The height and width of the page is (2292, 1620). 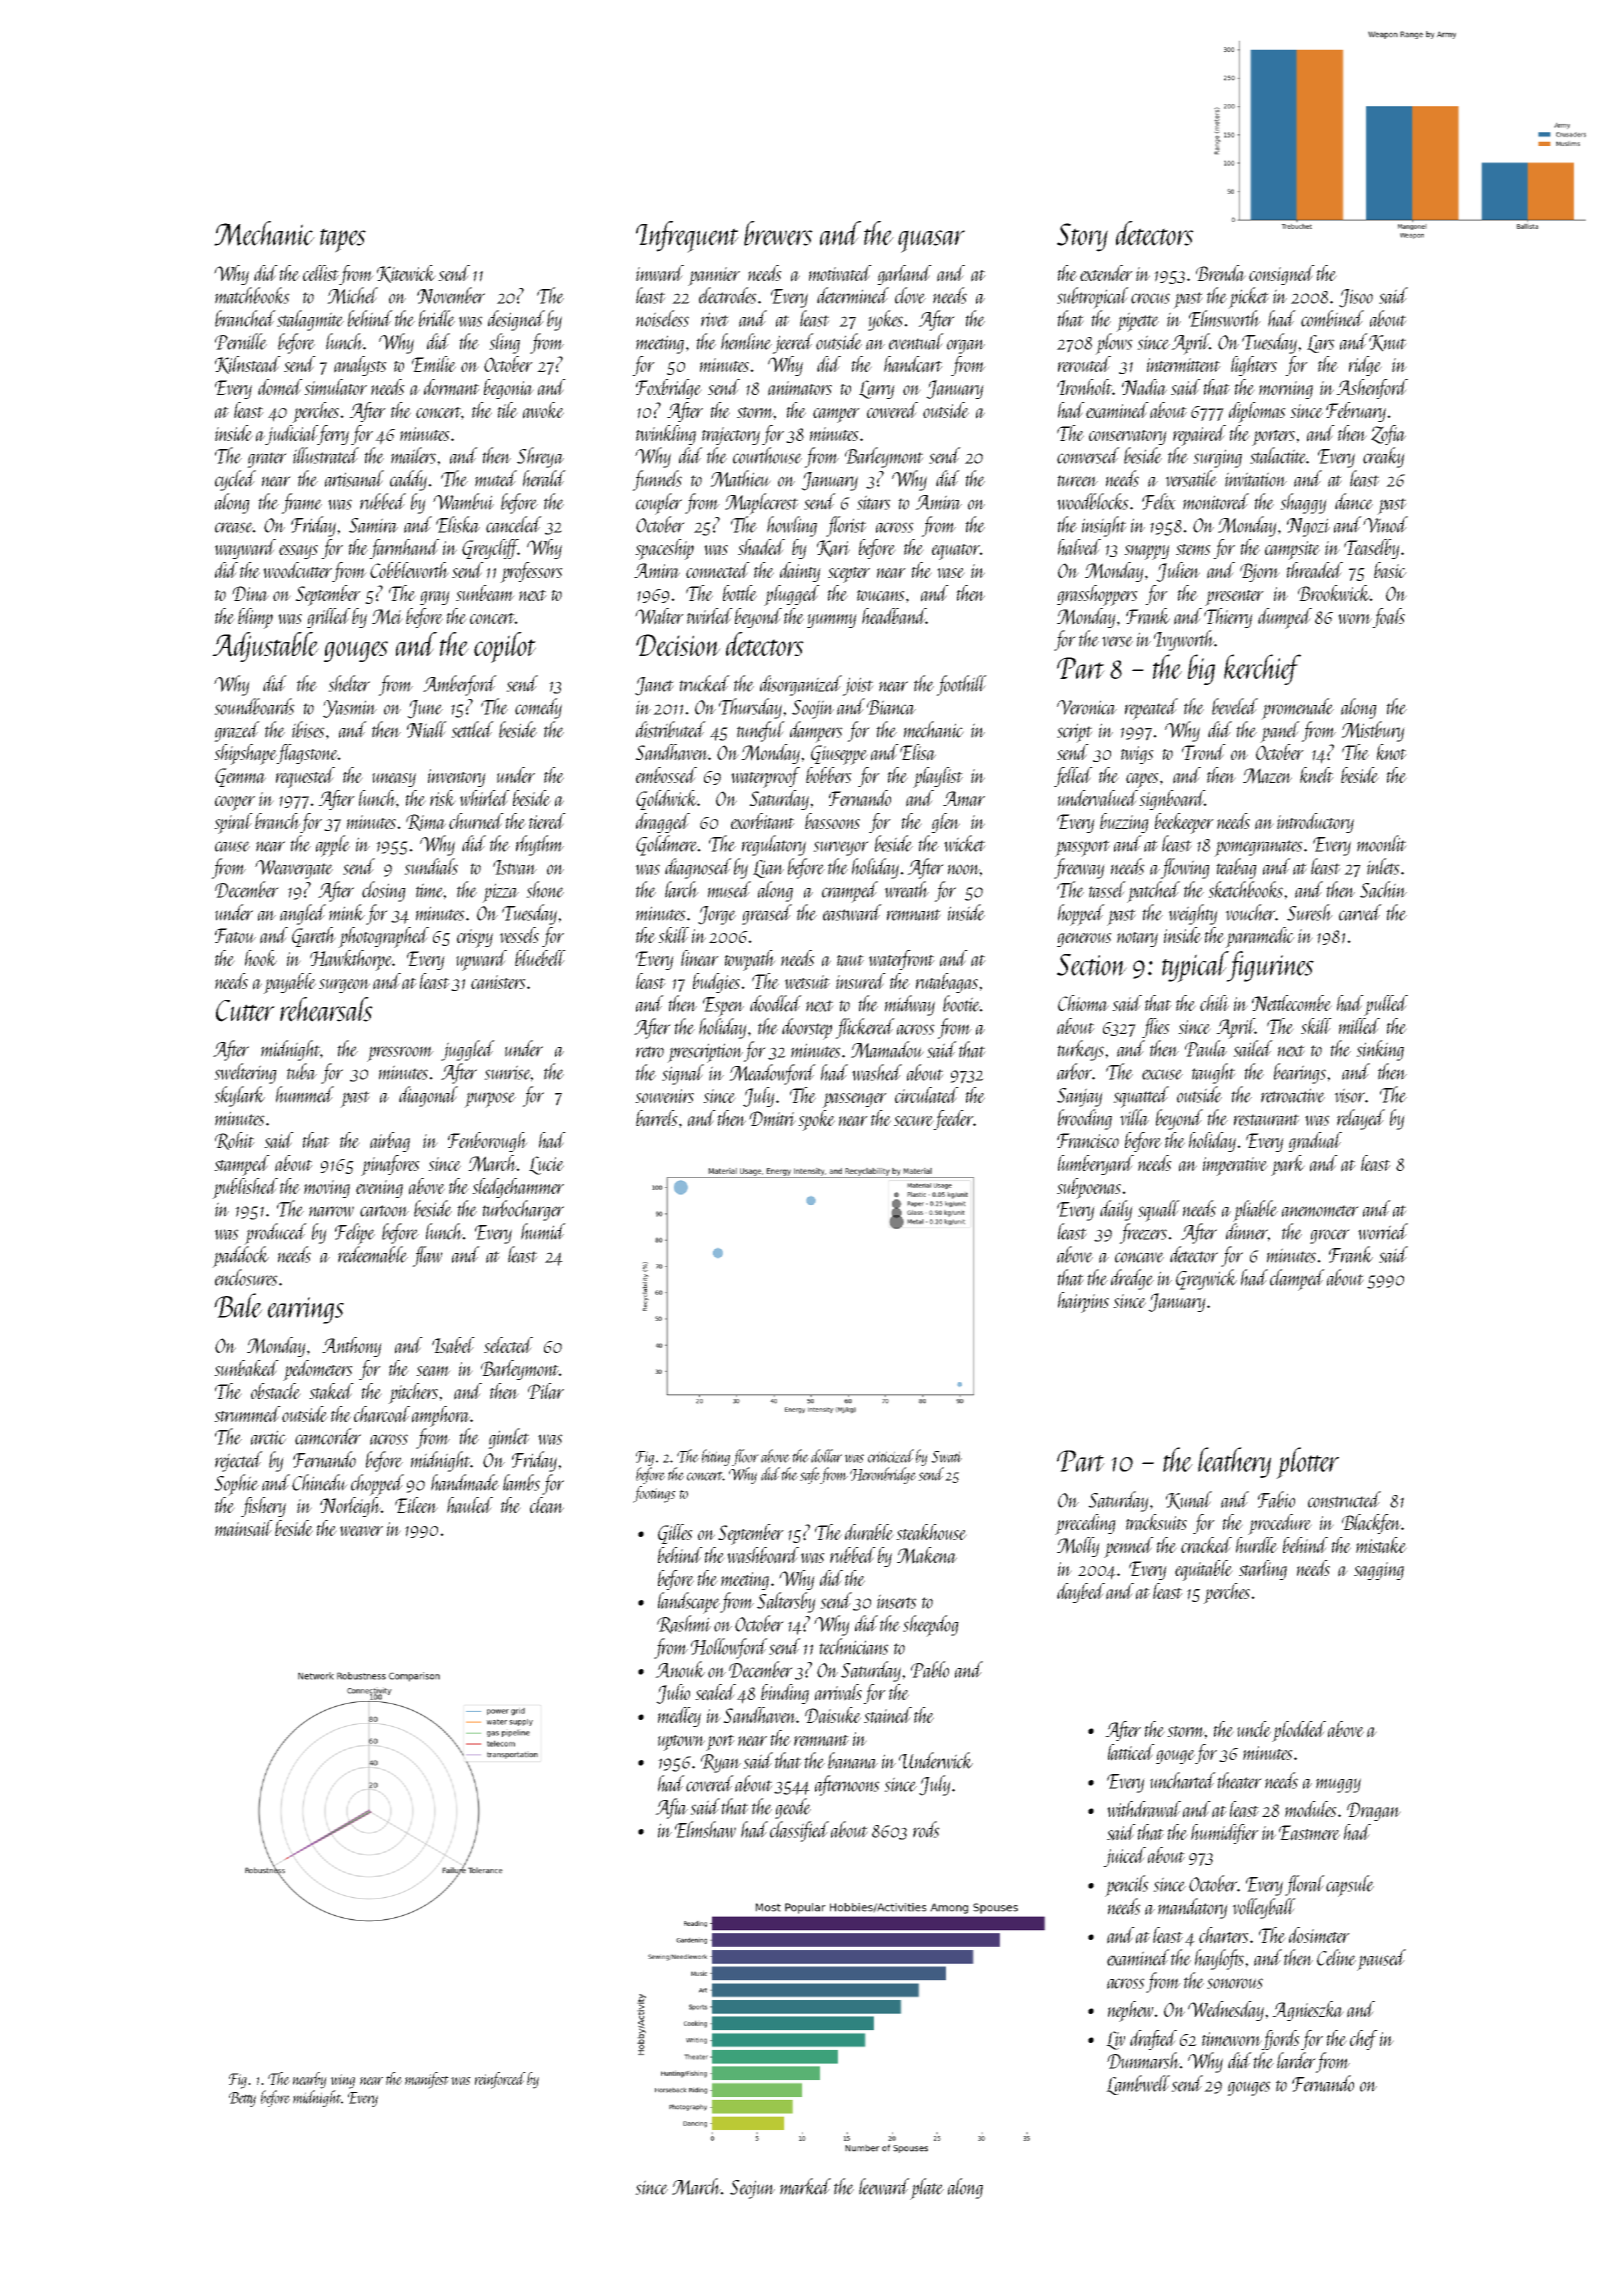 What do you see at coordinates (927, 2189) in the page?
I see `plate` at bounding box center [927, 2189].
